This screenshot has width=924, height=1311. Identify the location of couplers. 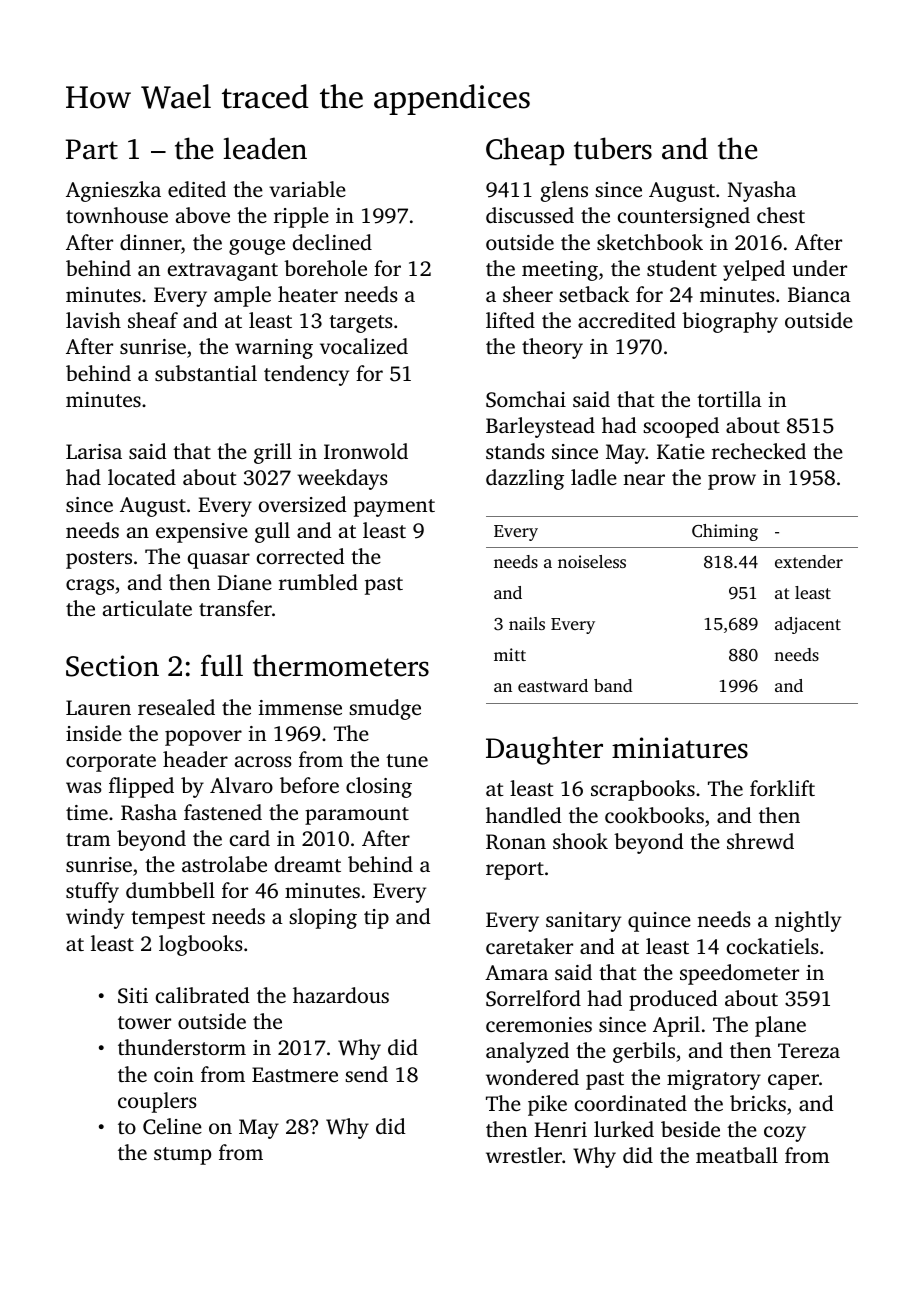
(157, 1102).
